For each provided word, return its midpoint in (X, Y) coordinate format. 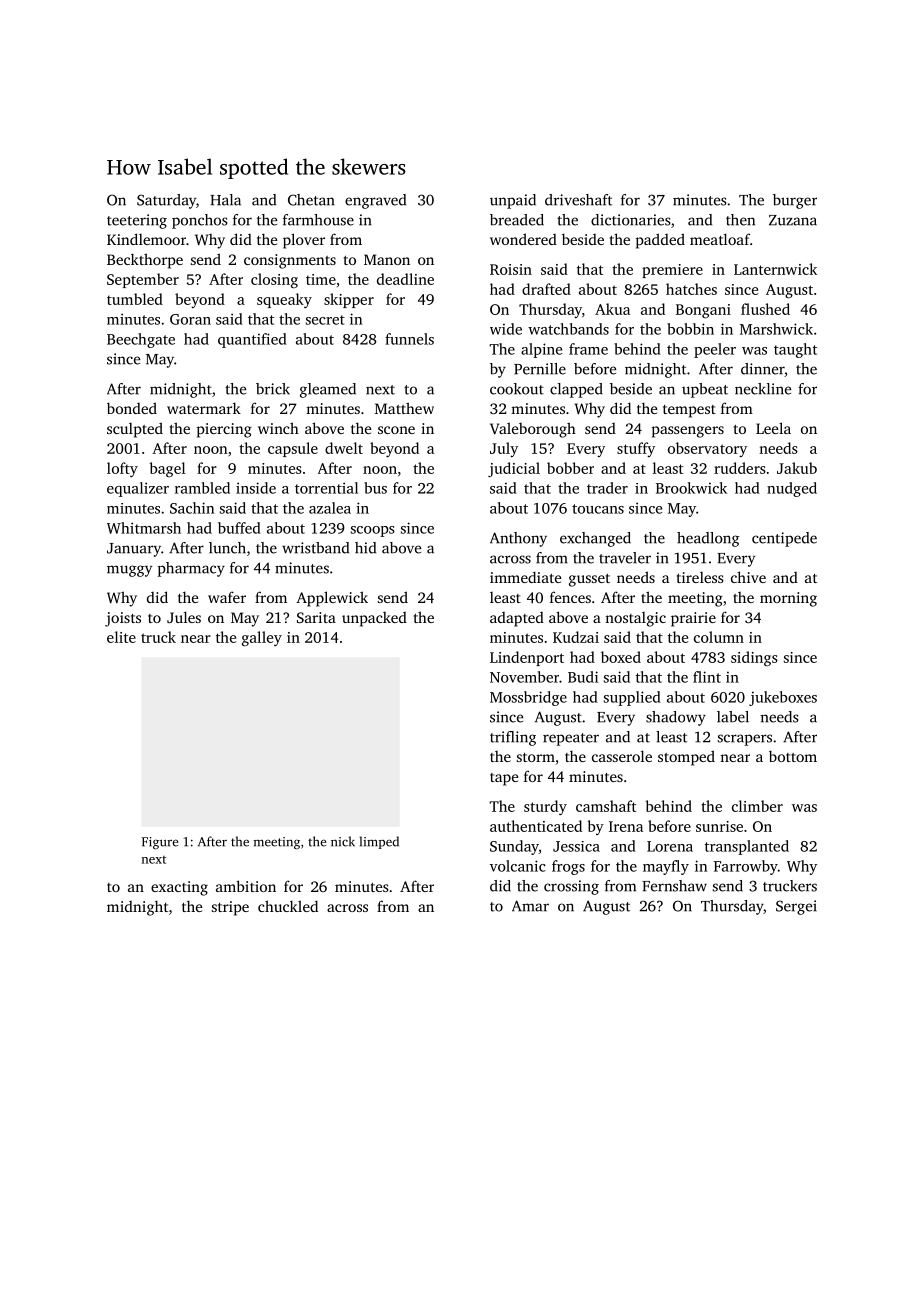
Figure (160, 843)
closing (274, 280)
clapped (576, 390)
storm (536, 757)
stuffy (636, 449)
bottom (793, 756)
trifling (513, 738)
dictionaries (631, 220)
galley (262, 638)
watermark (204, 408)
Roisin (511, 269)
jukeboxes (783, 698)
